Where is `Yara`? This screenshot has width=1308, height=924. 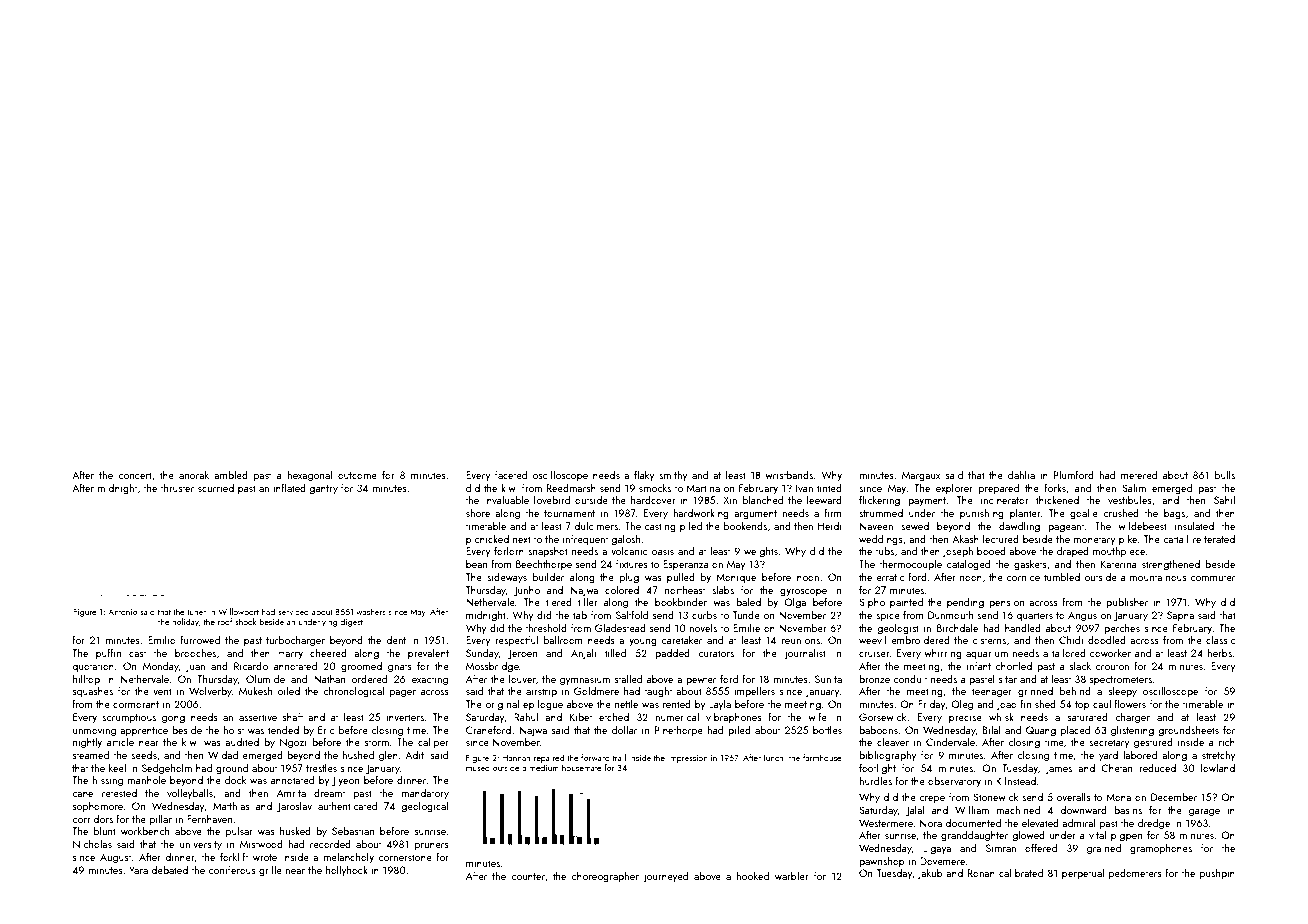
Yara is located at coordinates (138, 870).
